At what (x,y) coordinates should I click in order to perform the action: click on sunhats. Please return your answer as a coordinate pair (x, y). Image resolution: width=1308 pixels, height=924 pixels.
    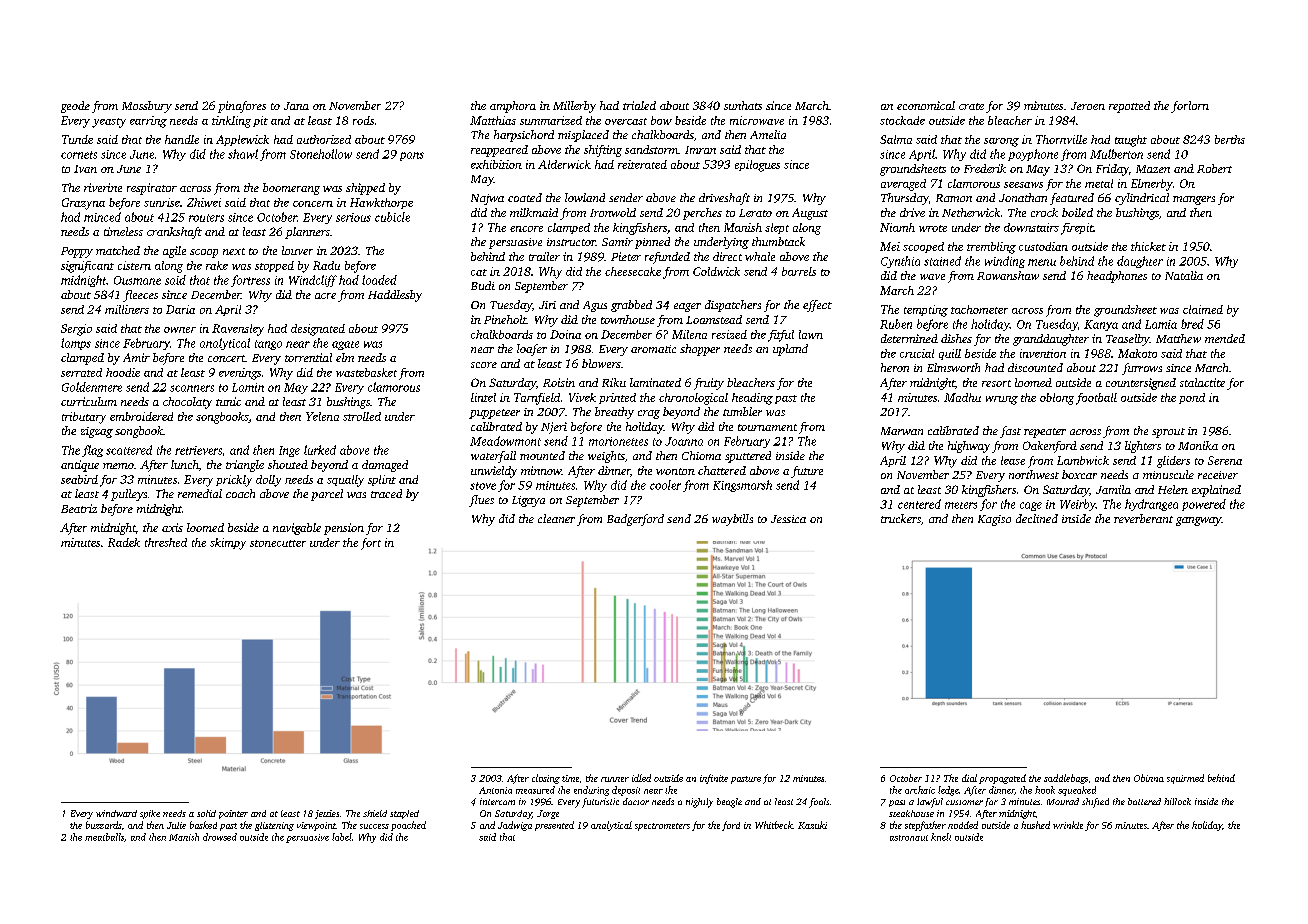
    Looking at the image, I should click on (743, 105).
